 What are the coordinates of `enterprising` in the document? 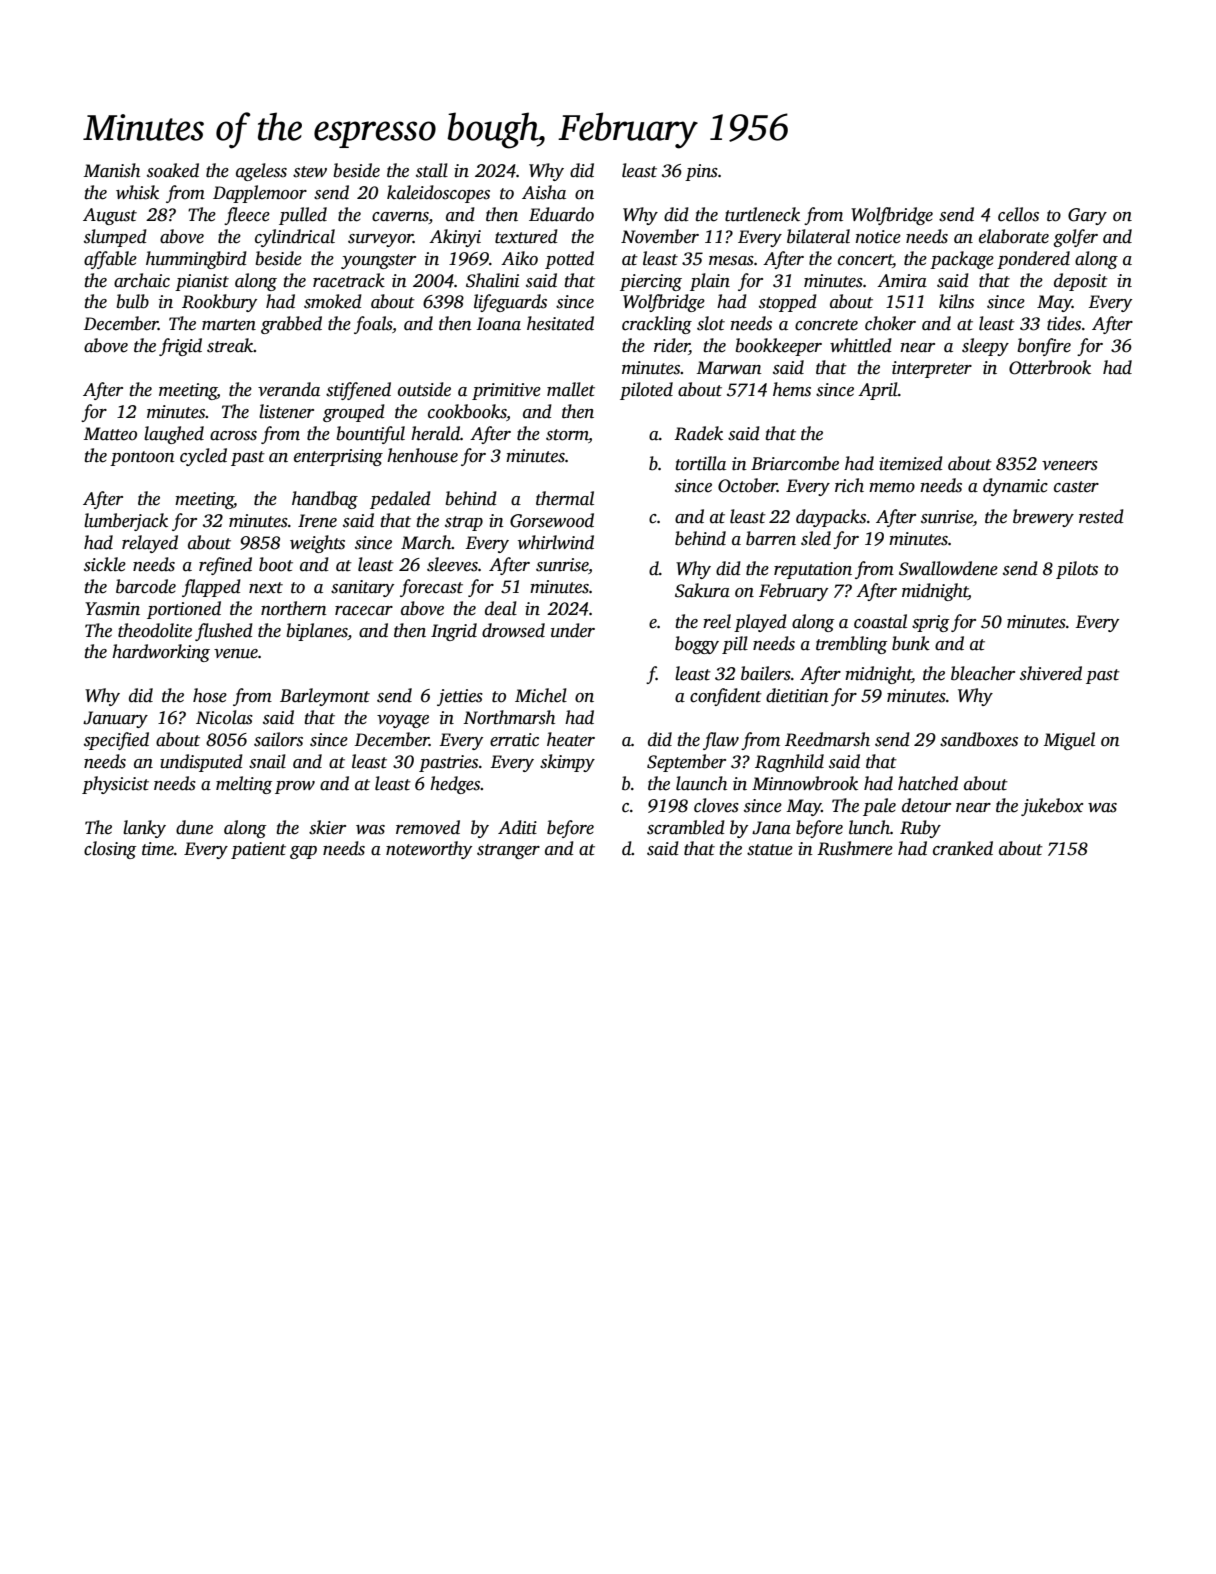 It's located at (338, 457).
